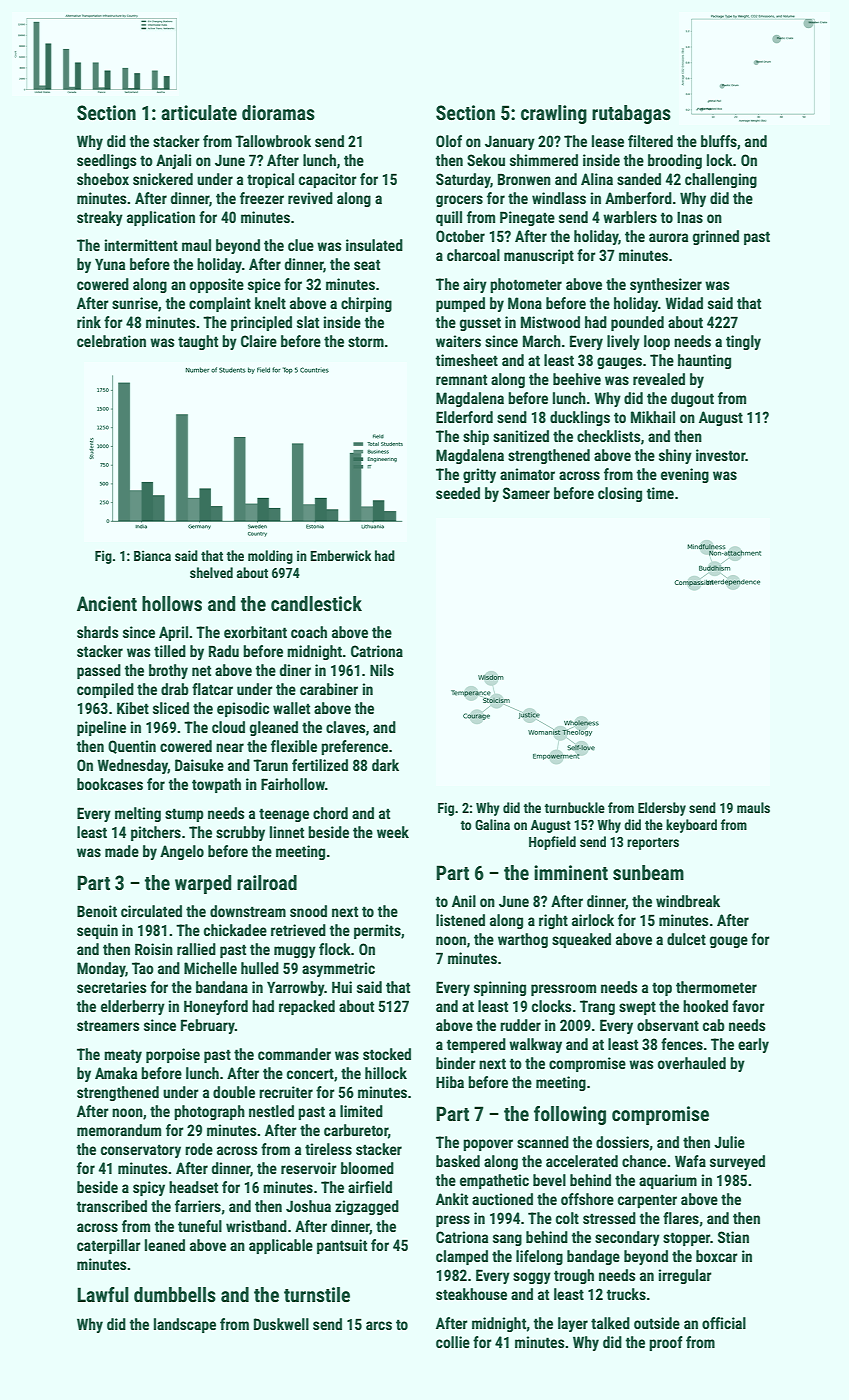 Image resolution: width=849 pixels, height=1400 pixels. What do you see at coordinates (543, 1142) in the document?
I see `scanned` at bounding box center [543, 1142].
